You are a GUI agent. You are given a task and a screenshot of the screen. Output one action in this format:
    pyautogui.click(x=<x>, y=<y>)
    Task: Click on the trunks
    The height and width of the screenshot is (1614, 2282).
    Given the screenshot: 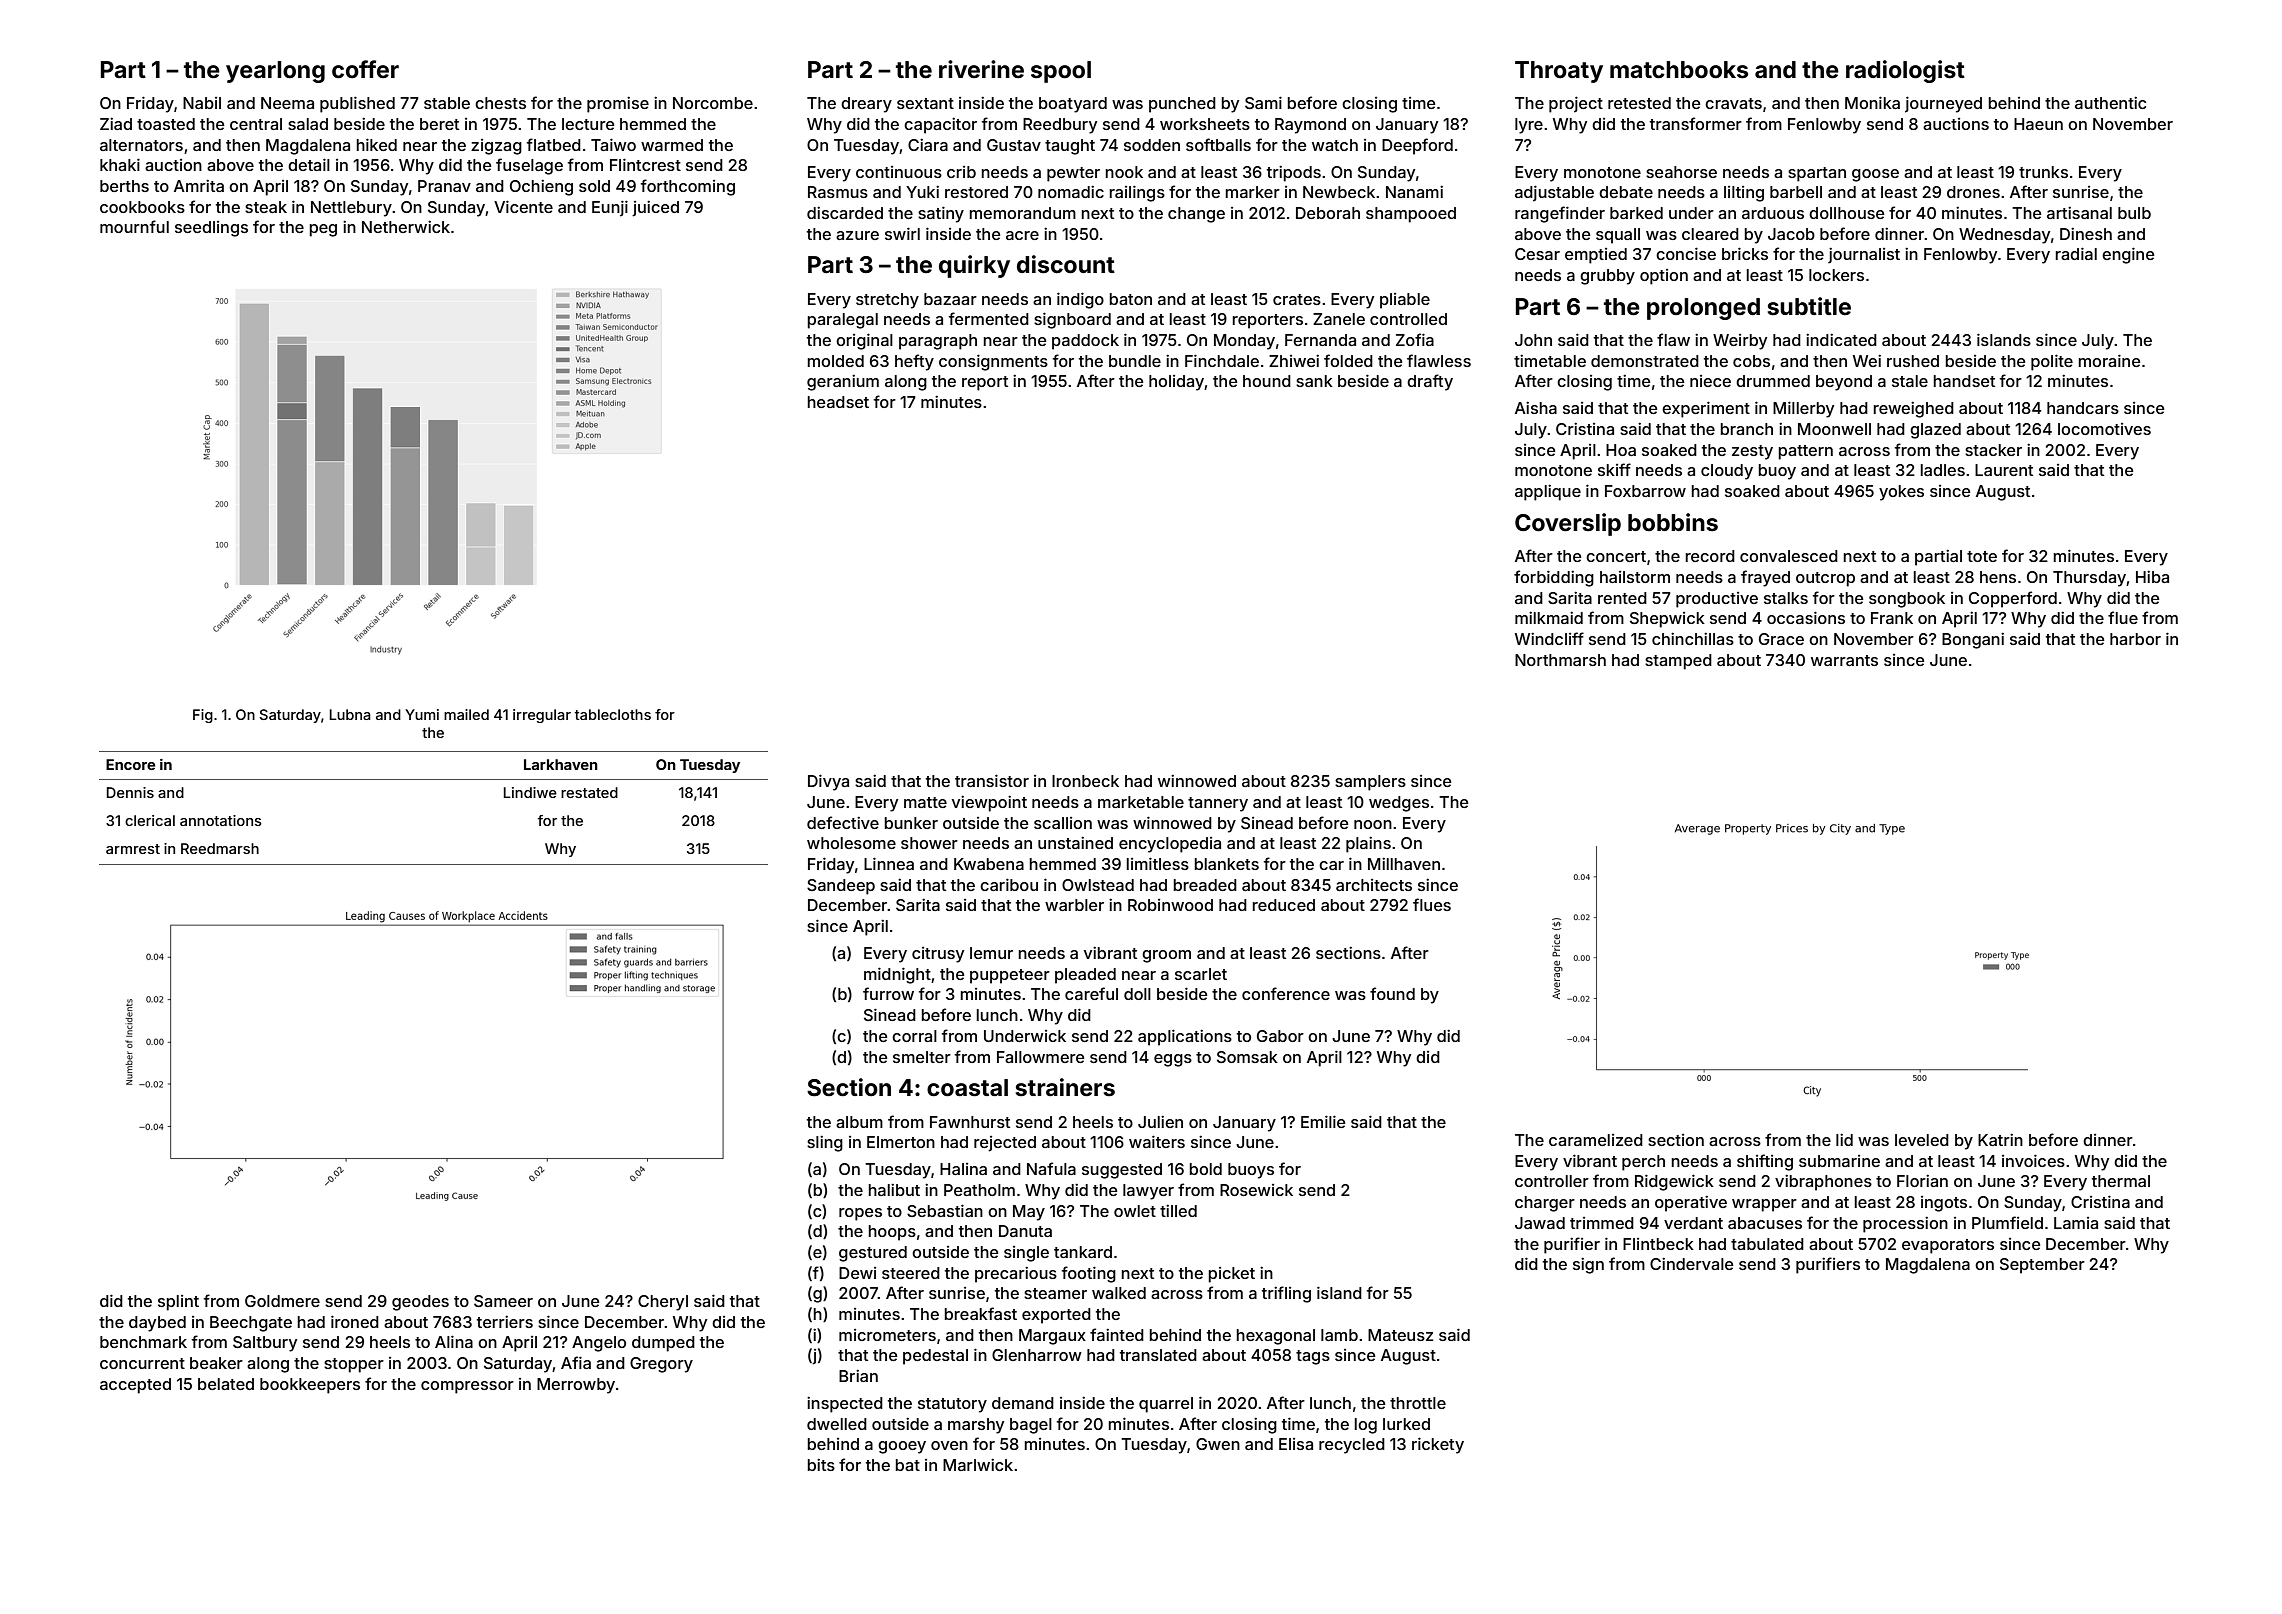 What is the action you would take?
    pyautogui.click(x=2043, y=172)
